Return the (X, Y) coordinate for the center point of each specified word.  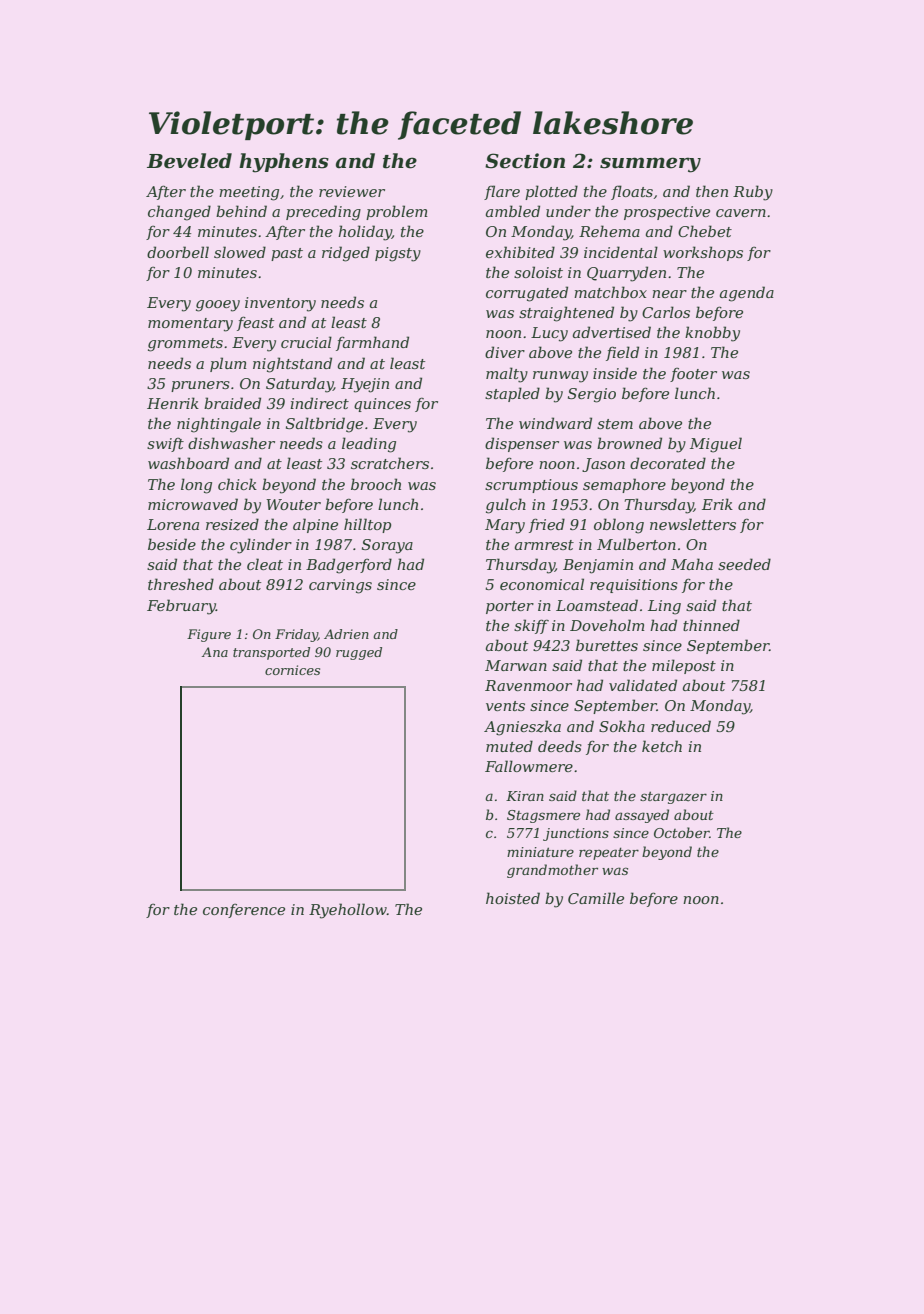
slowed (240, 252)
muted (509, 746)
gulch (506, 506)
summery (650, 165)
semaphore (624, 485)
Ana (215, 652)
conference (244, 910)
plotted (551, 192)
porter (510, 607)
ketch (662, 746)
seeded (744, 564)
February (181, 607)
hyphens (284, 163)
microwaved (193, 504)
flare (502, 192)
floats (632, 192)
